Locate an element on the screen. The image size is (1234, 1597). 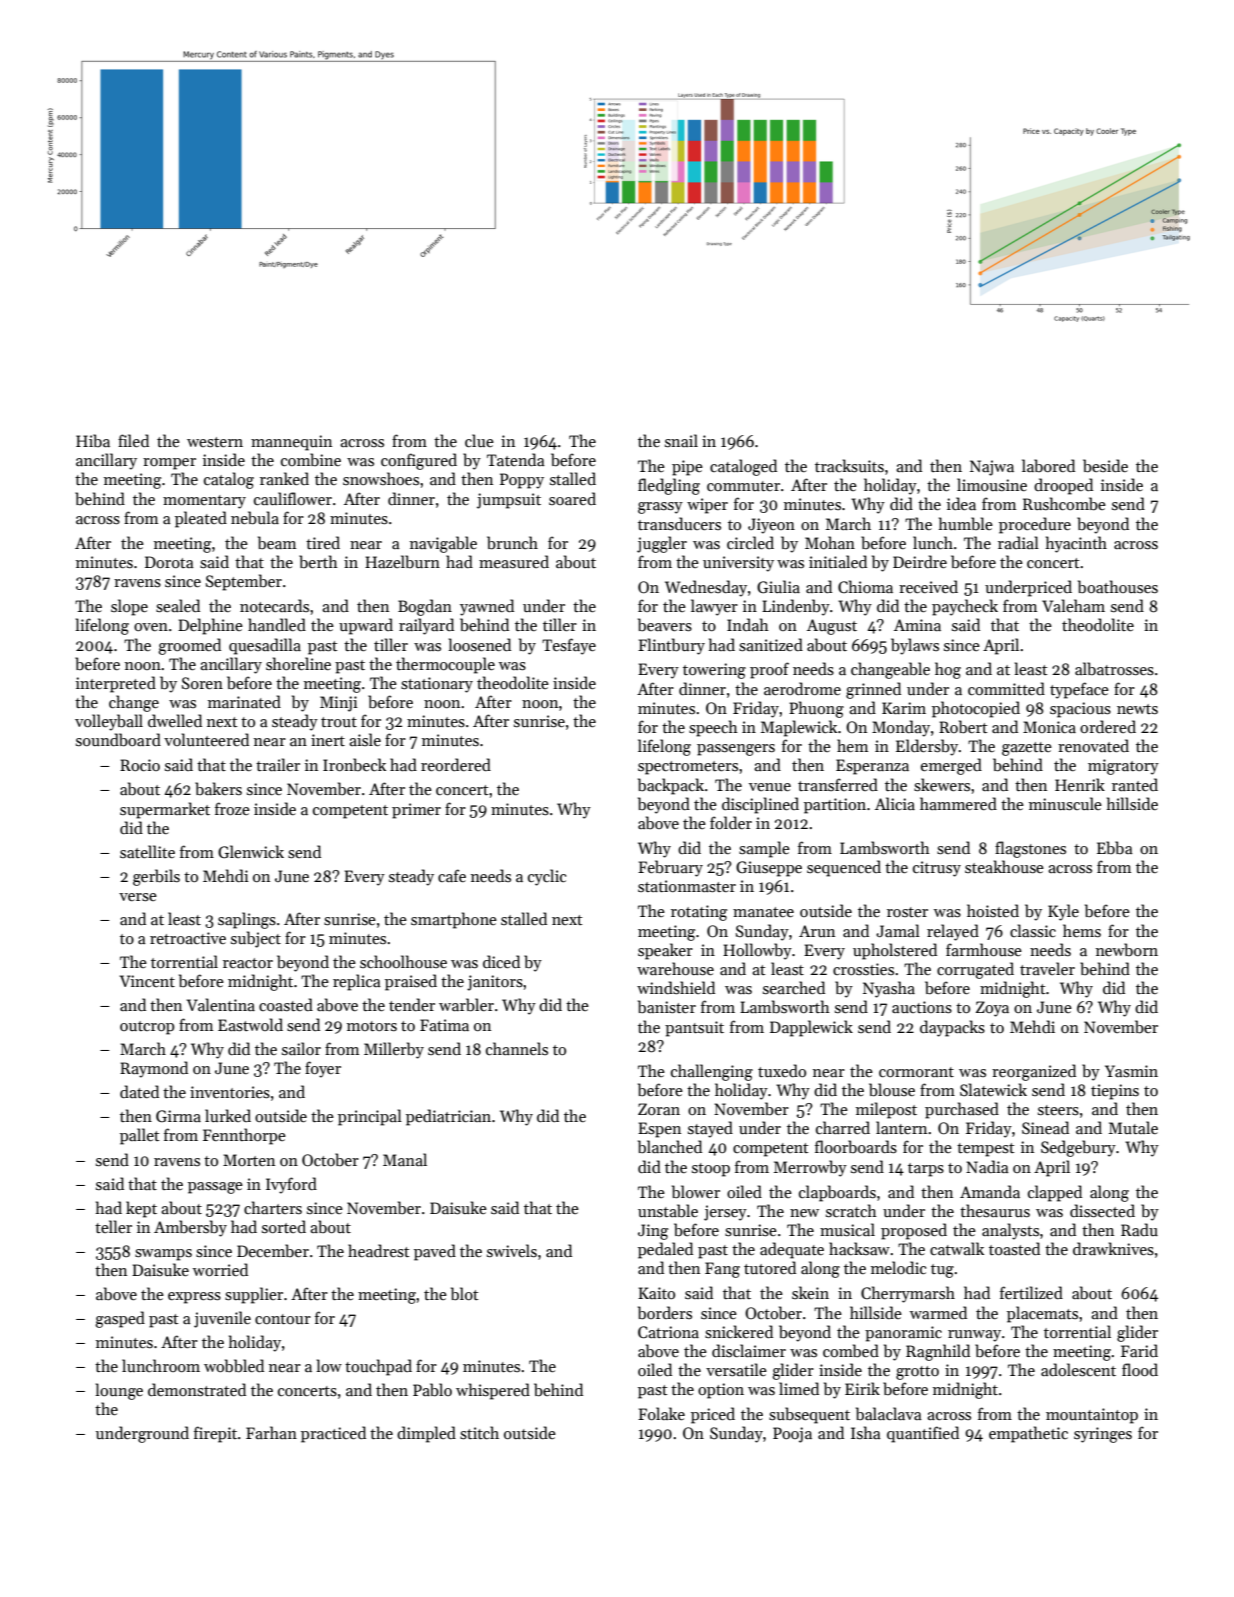
lounge is located at coordinates (119, 1391).
